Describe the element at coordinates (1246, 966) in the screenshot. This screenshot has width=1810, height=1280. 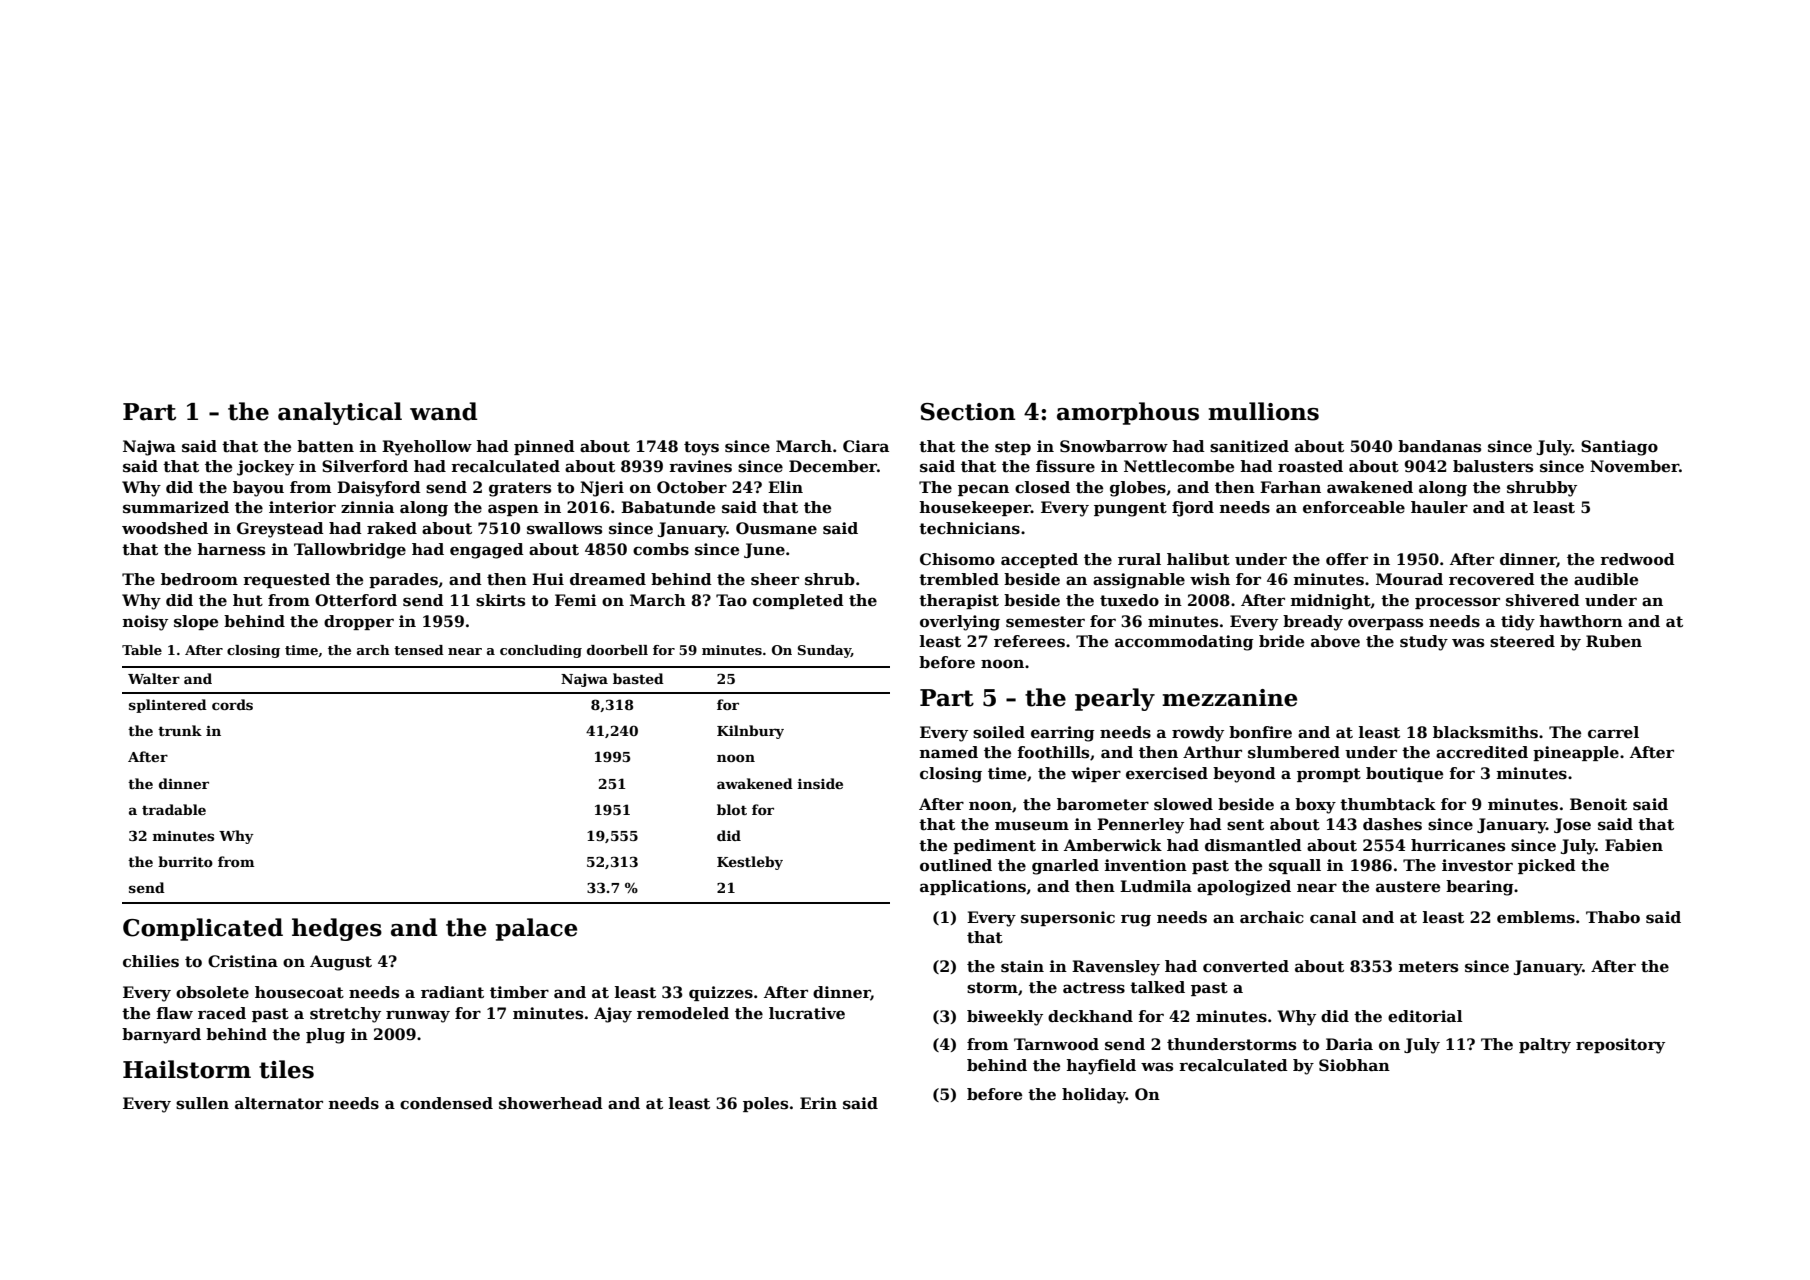
I see `converted` at that location.
